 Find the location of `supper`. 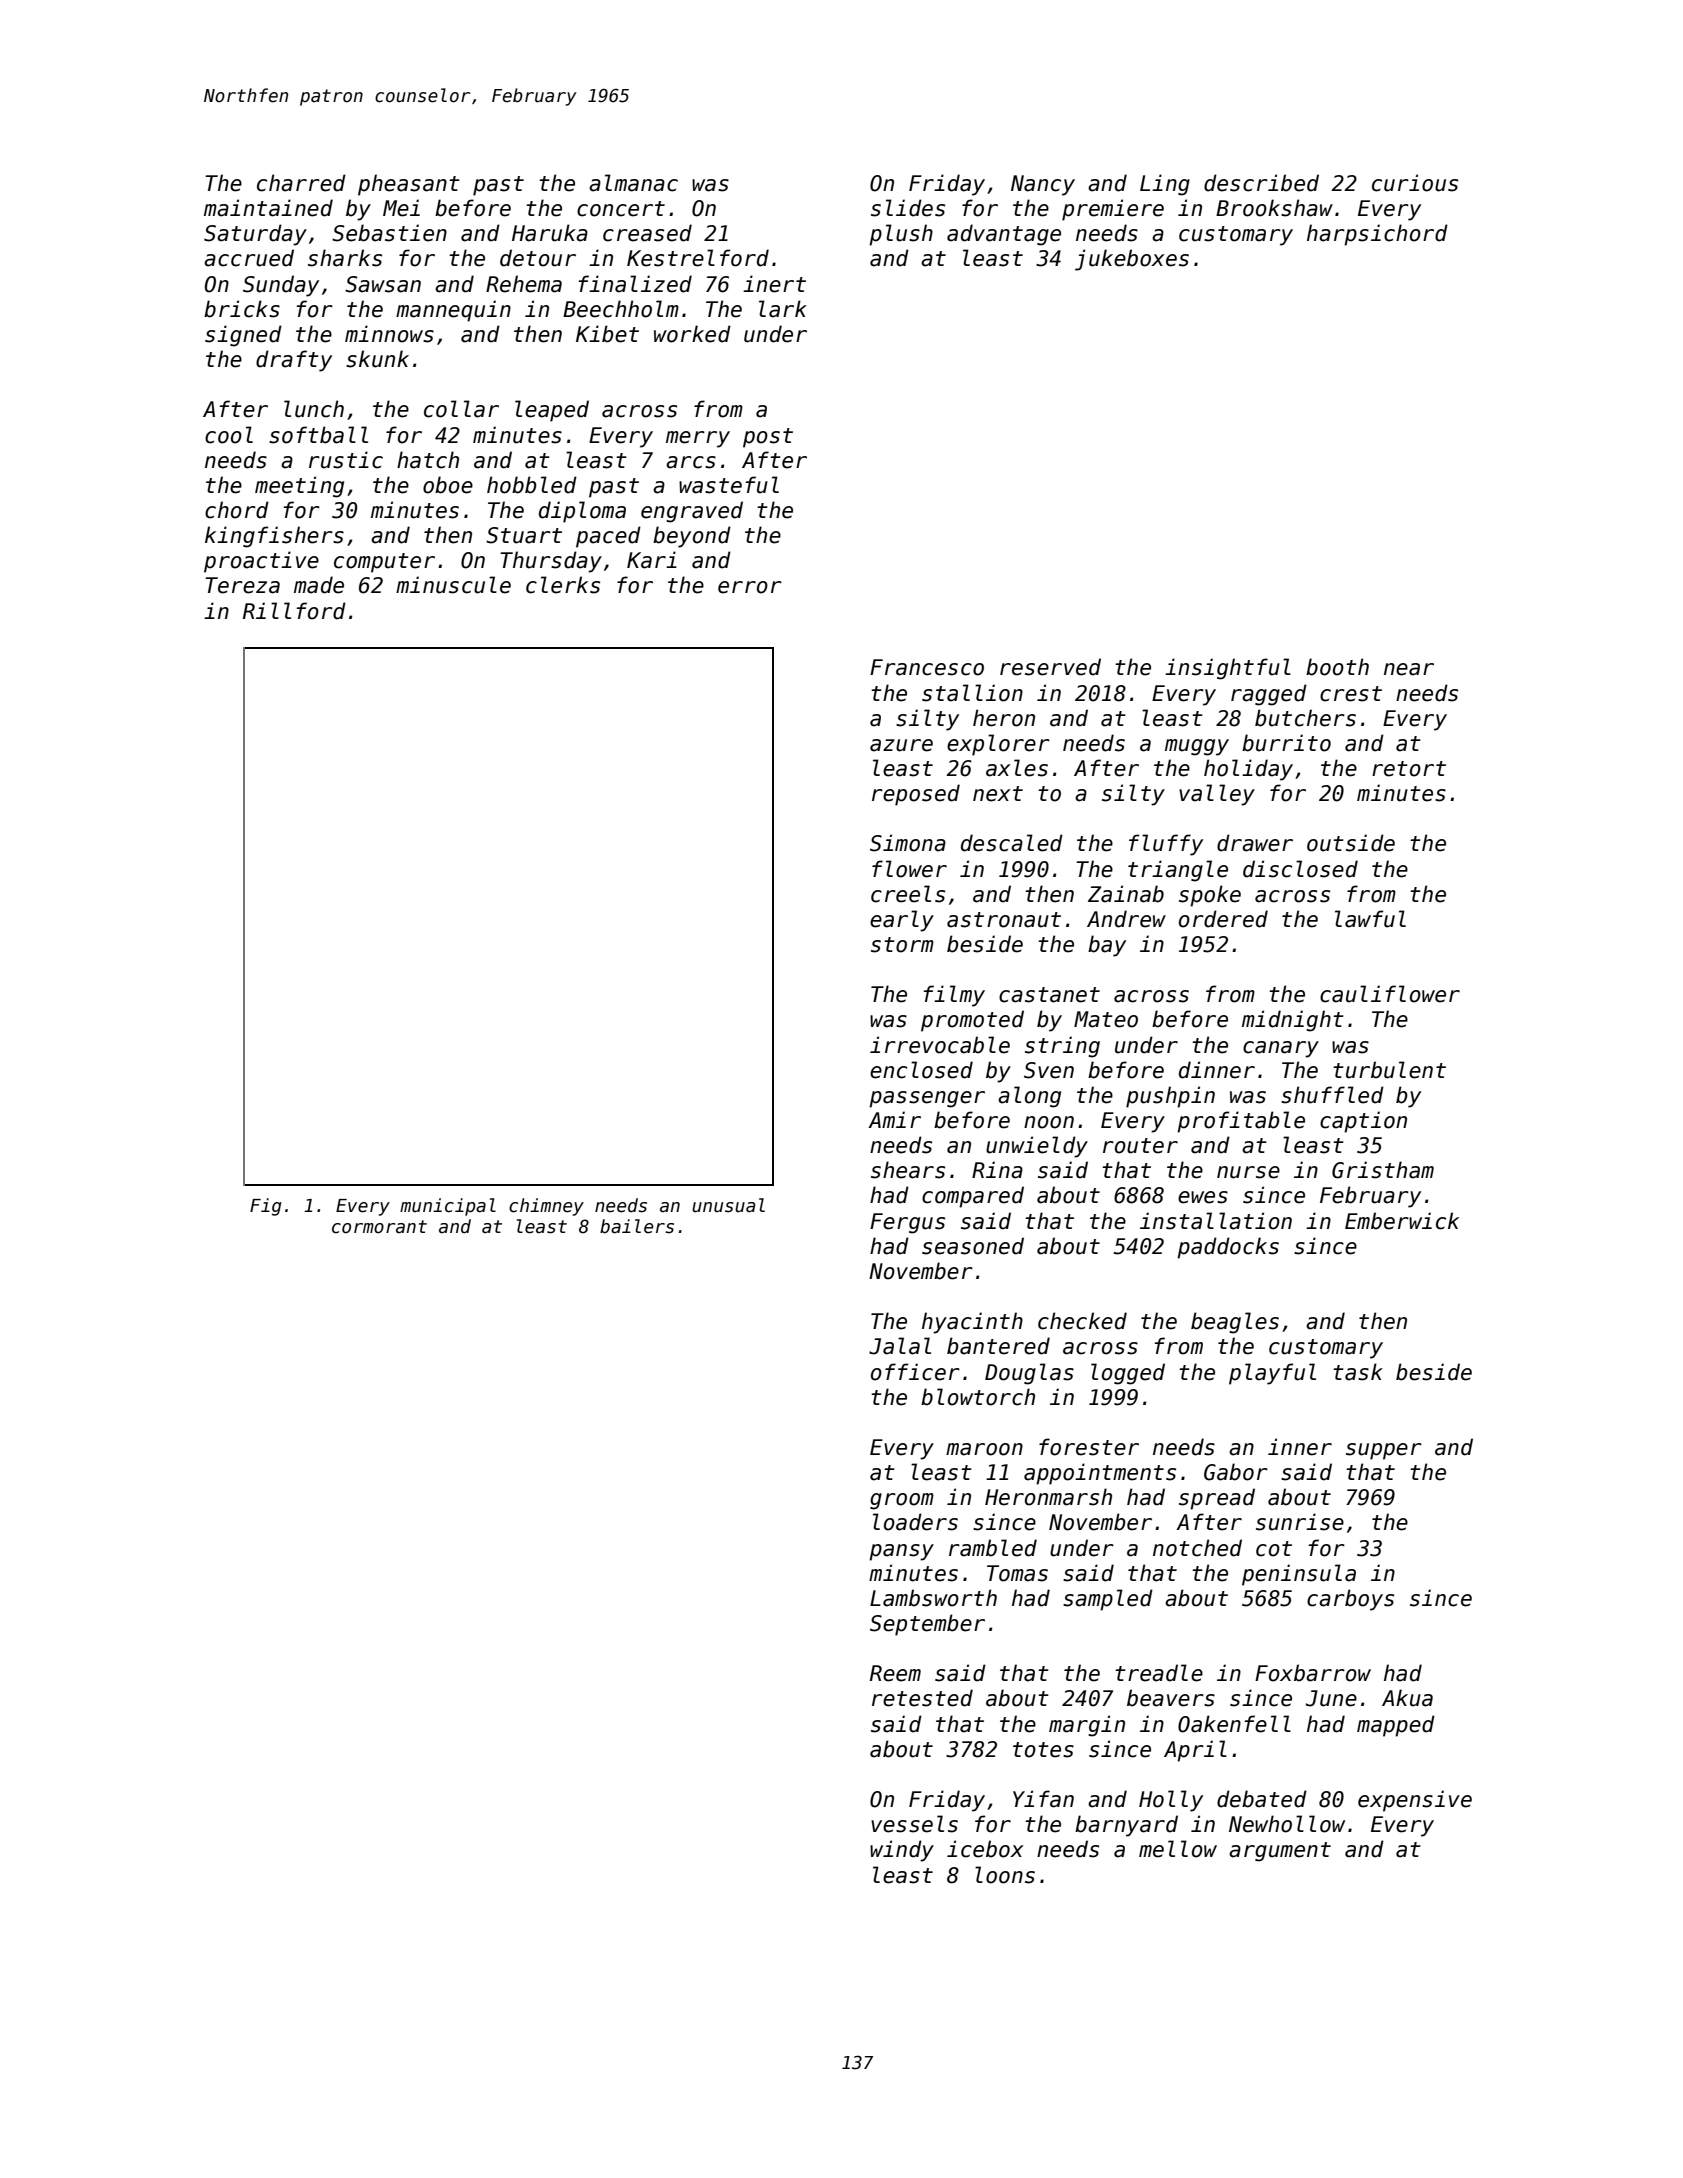

supper is located at coordinates (1384, 1451).
